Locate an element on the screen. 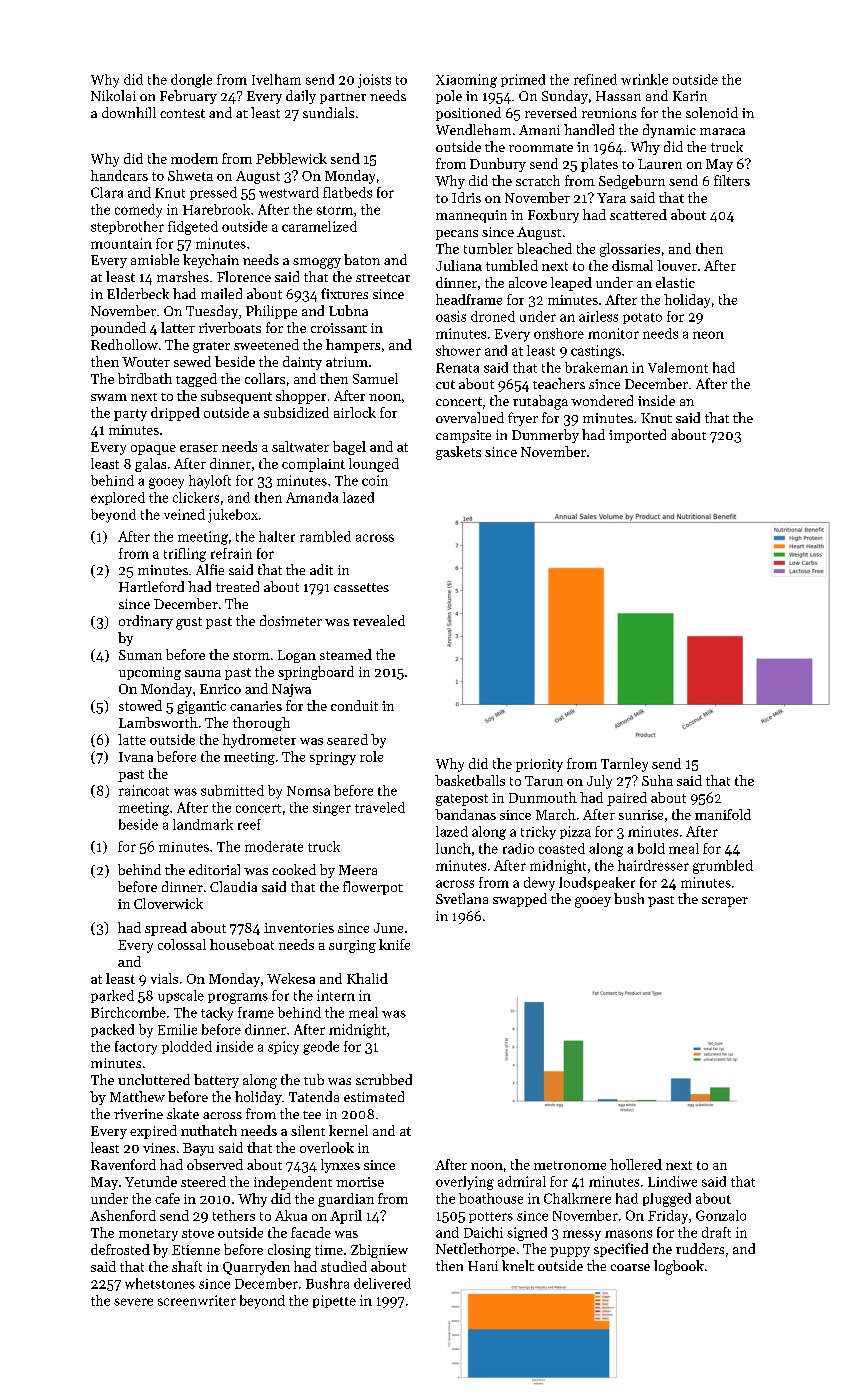 This screenshot has width=849, height=1400. joists is located at coordinates (374, 81).
